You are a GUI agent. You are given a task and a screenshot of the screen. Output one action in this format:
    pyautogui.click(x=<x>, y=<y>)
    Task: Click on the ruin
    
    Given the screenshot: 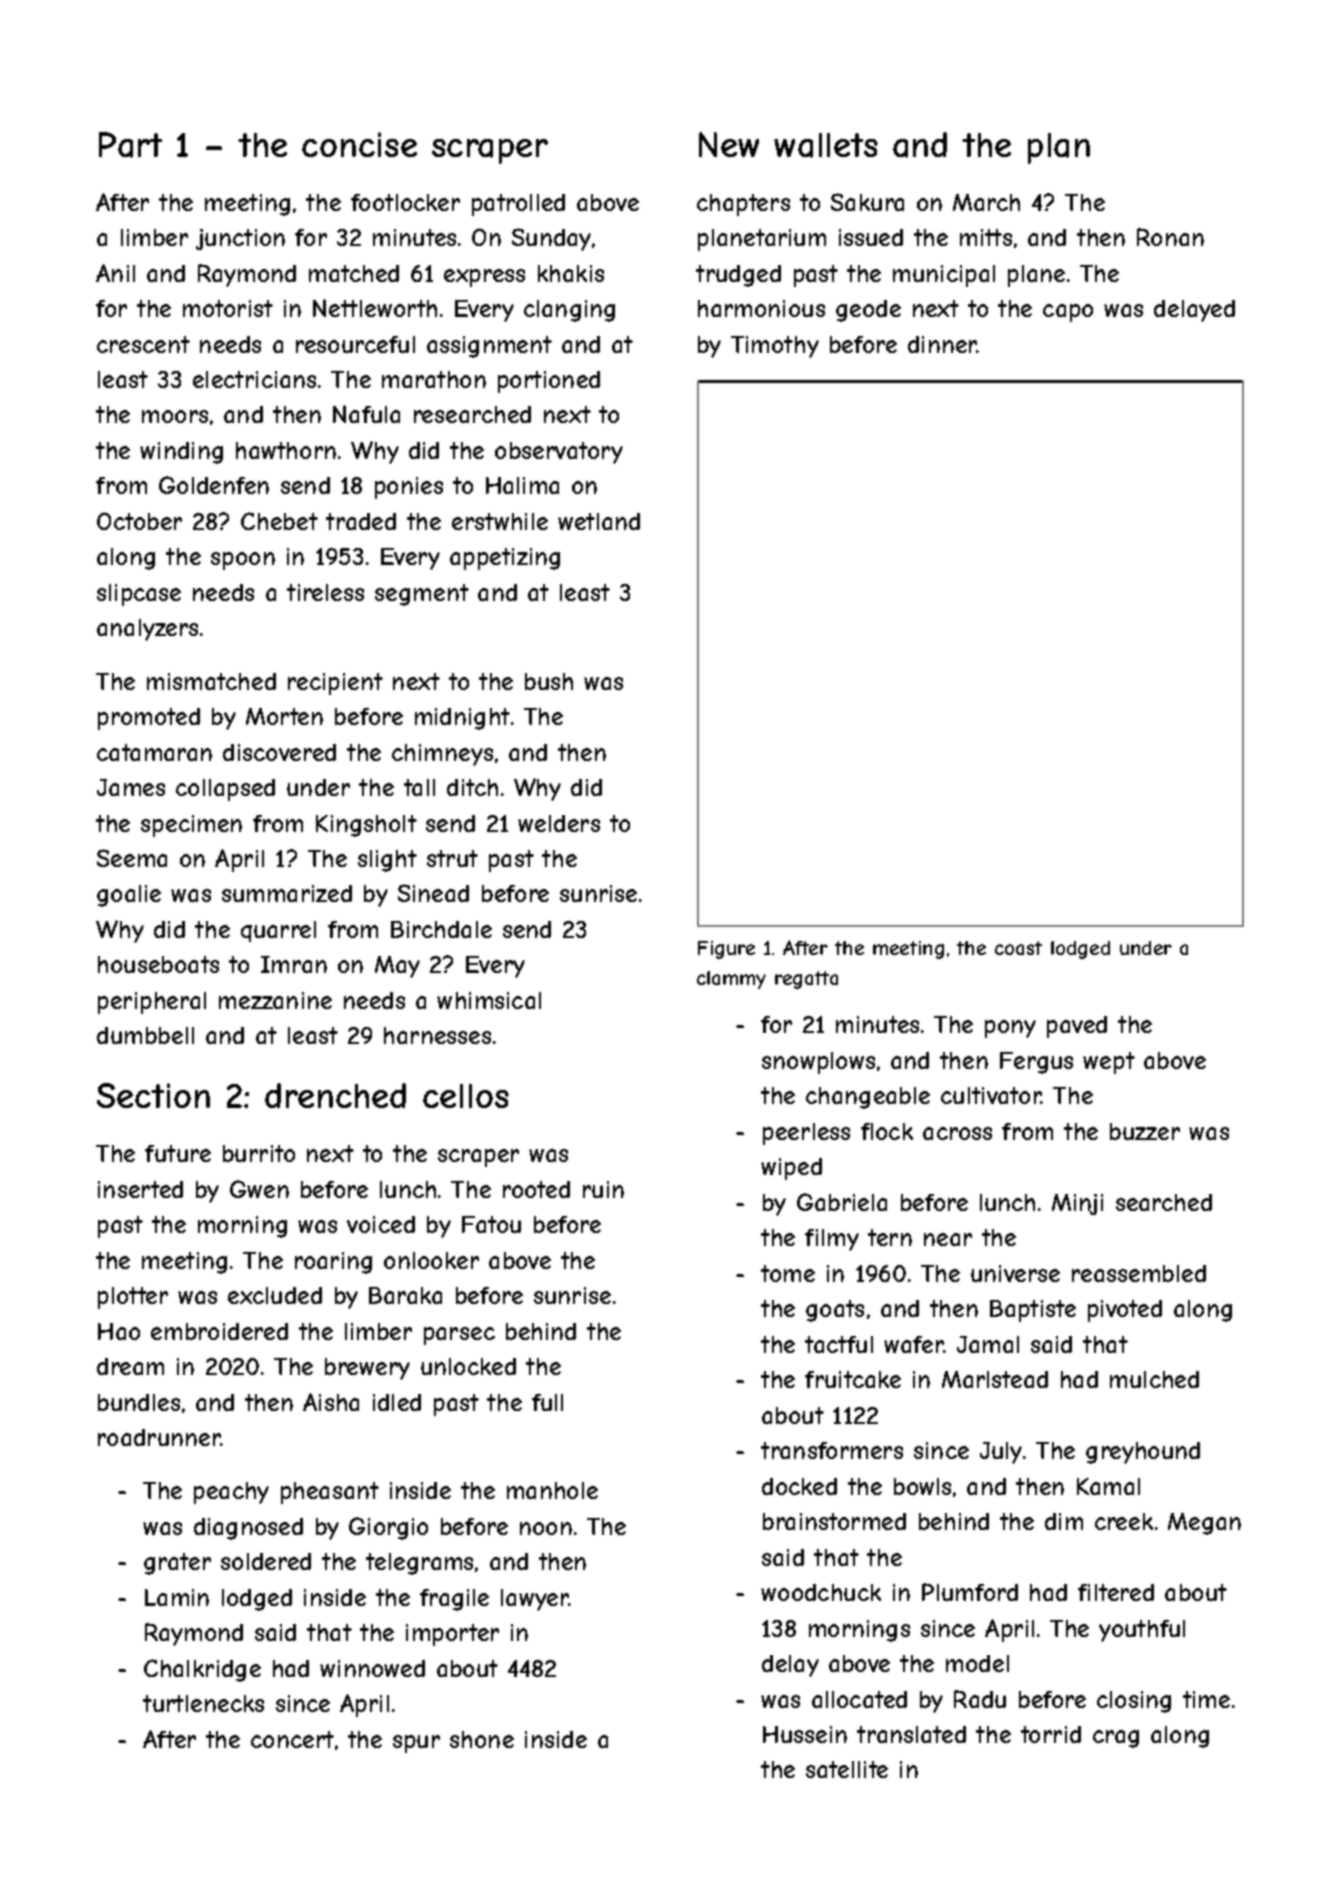 What is the action you would take?
    pyautogui.click(x=603, y=1189)
